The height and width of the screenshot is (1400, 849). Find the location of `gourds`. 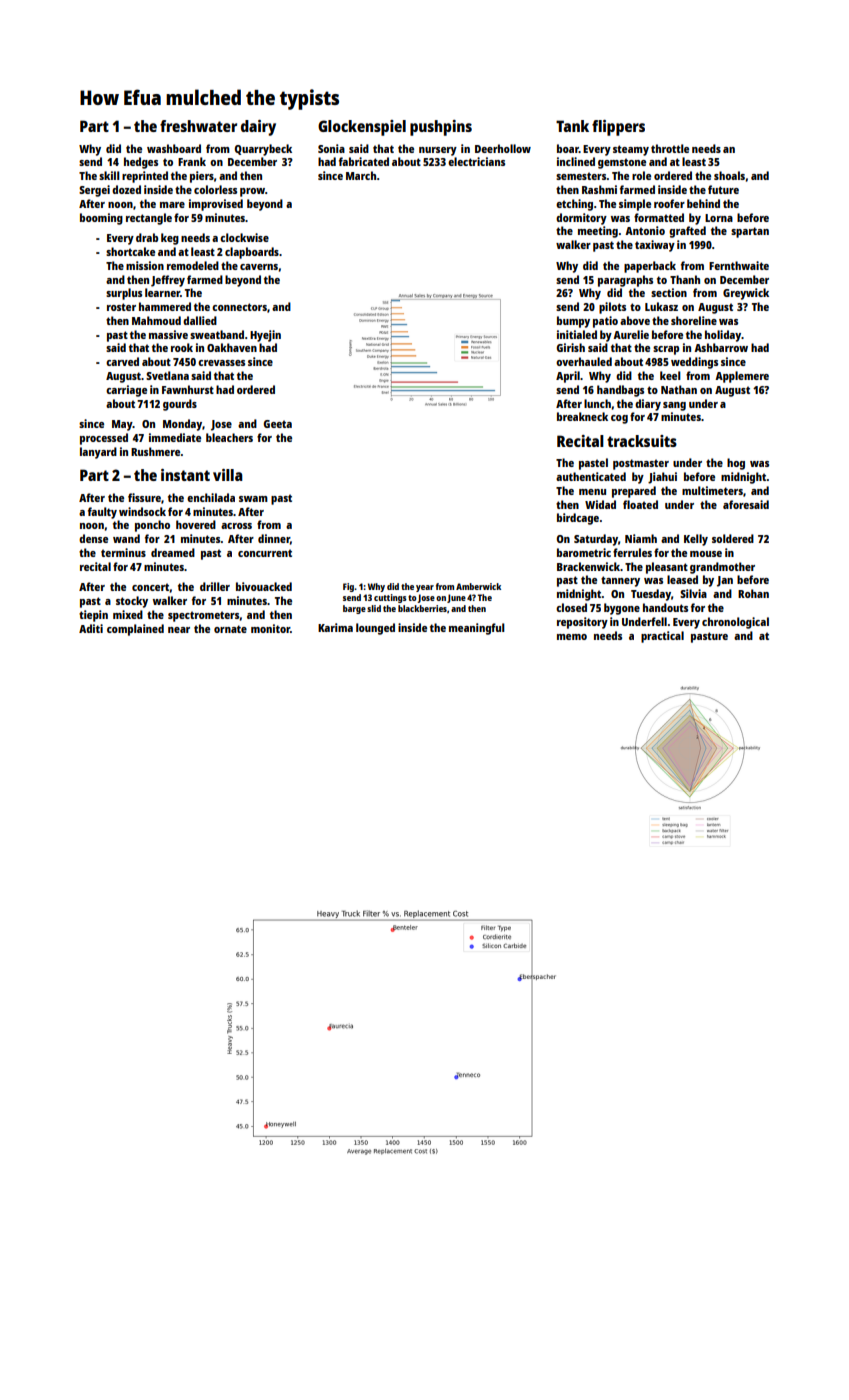

gourds is located at coordinates (180, 405).
